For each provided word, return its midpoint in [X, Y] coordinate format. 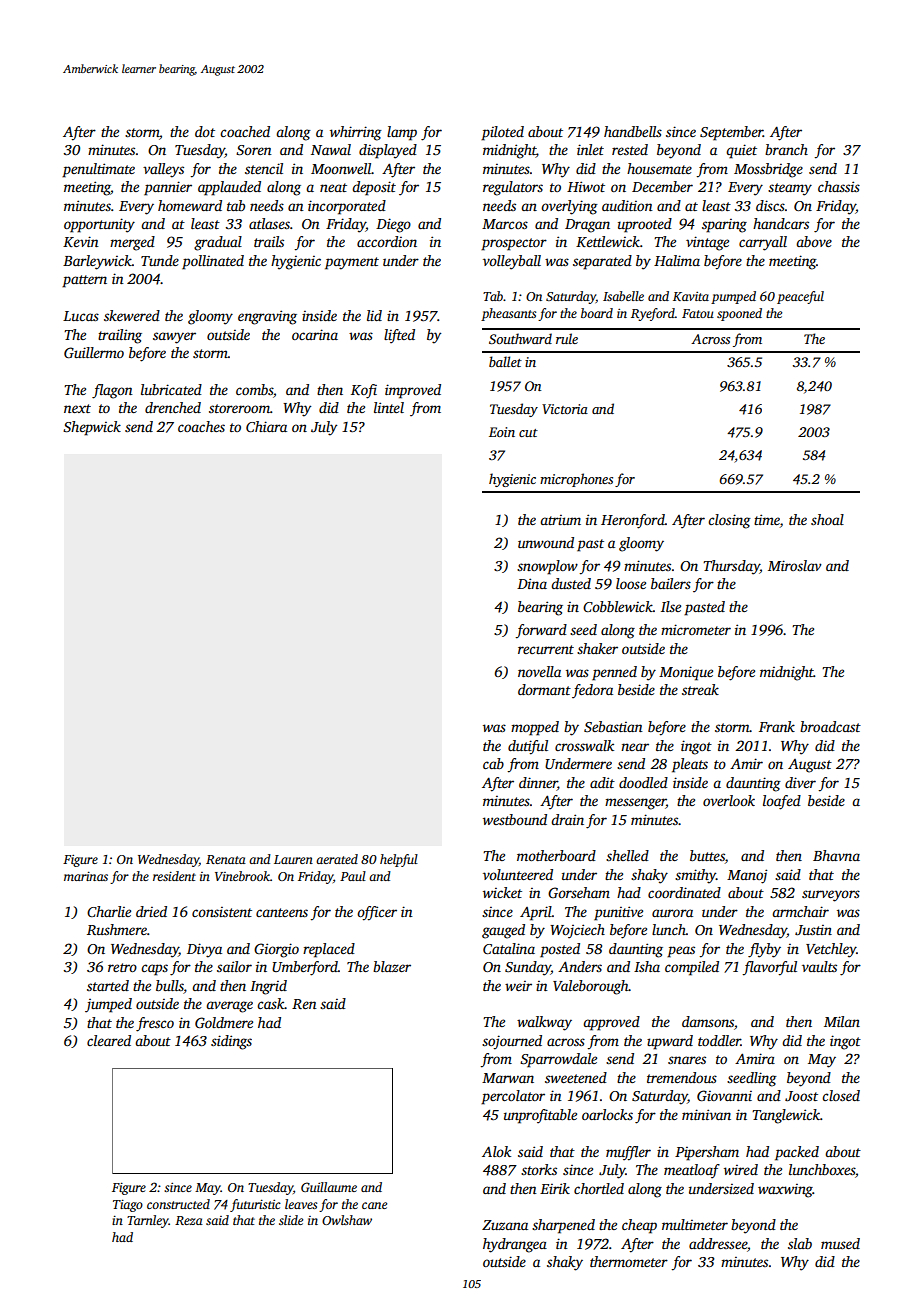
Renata [226, 859]
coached [245, 131]
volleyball [512, 262]
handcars [781, 223]
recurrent [546, 649]
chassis [839, 186]
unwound [546, 542]
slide [291, 1220]
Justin [813, 930]
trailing [120, 336]
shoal [827, 519]
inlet [590, 149]
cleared [109, 1040]
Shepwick [92, 428]
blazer [392, 966]
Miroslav [795, 565]
